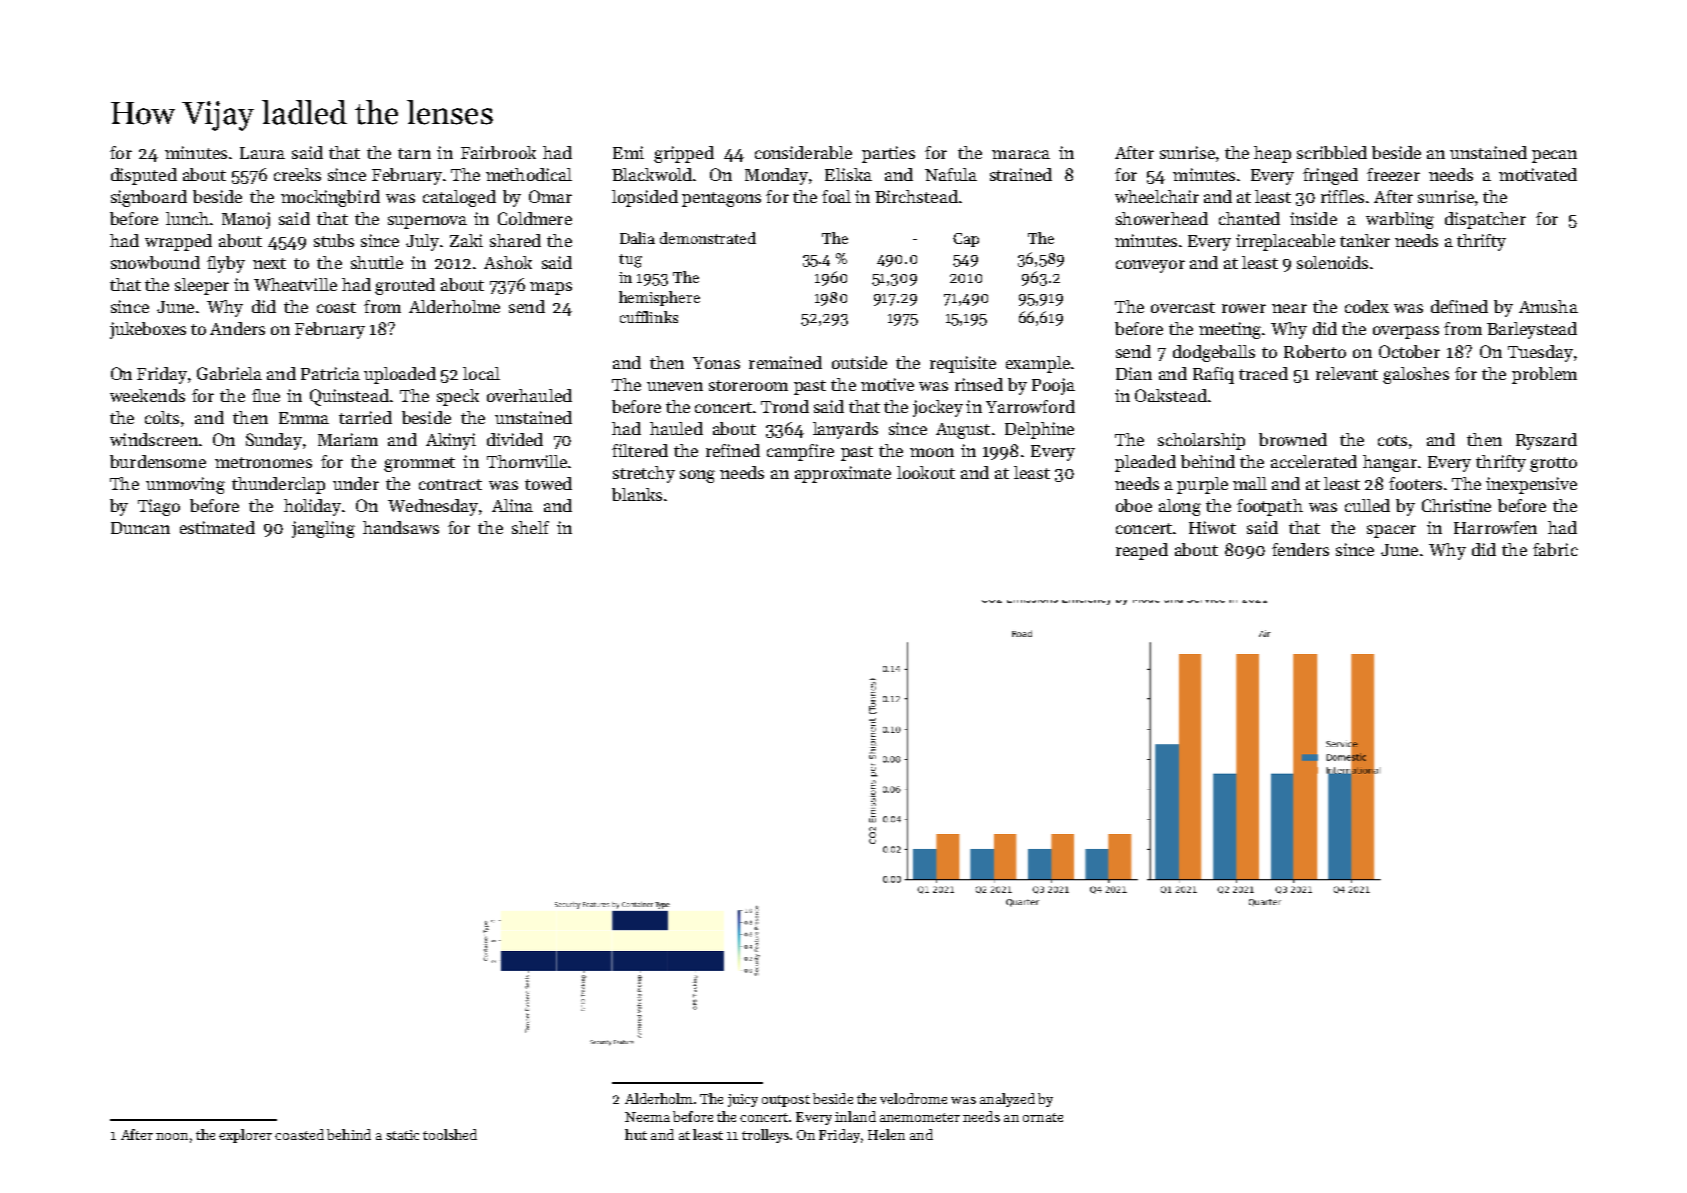 The height and width of the screenshot is (1193, 1687). Describe the element at coordinates (743, 1100) in the screenshot. I see `juicy` at that location.
